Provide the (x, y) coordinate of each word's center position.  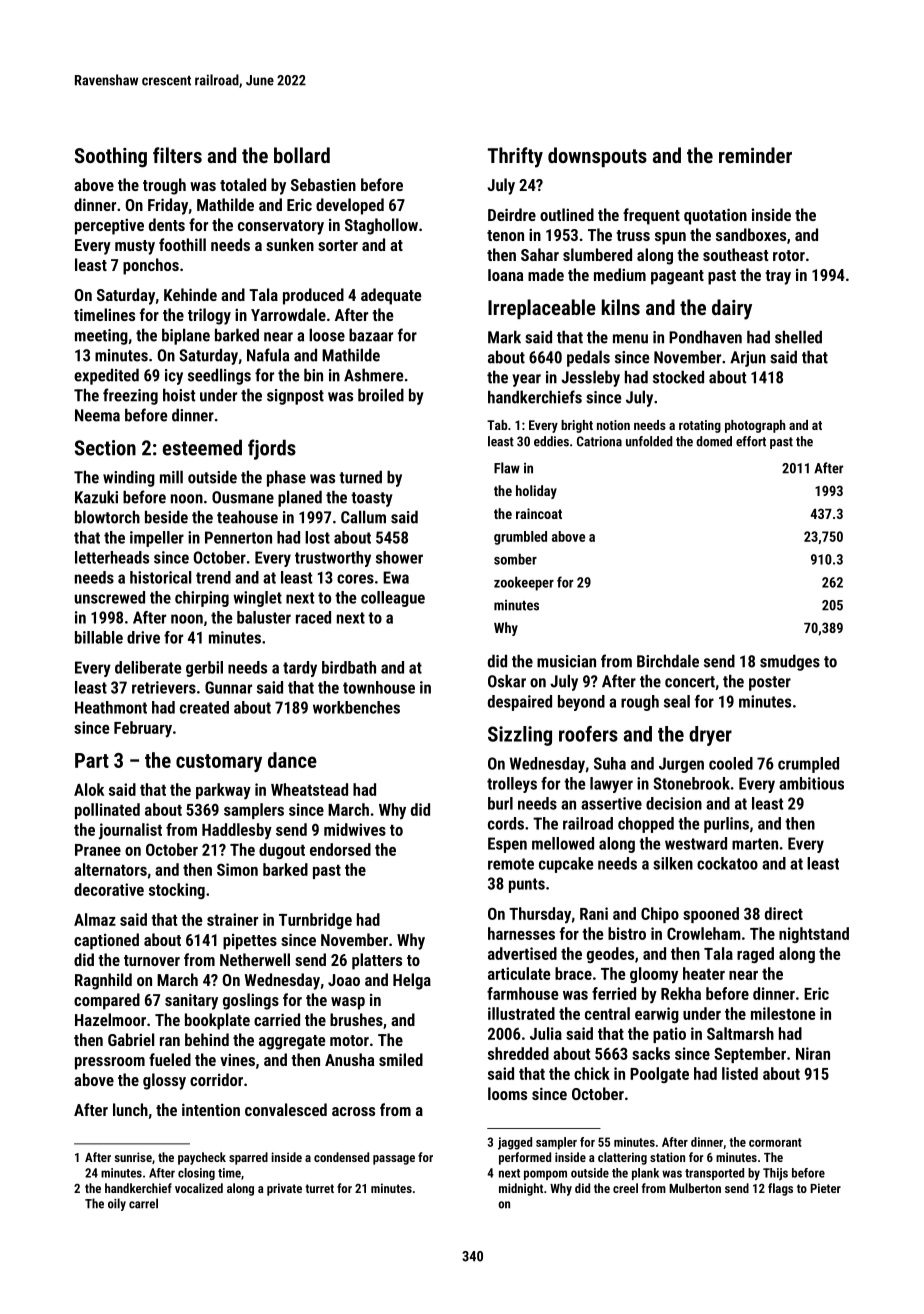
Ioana (505, 275)
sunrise (133, 1157)
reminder (755, 155)
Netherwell (255, 959)
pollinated (107, 811)
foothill (182, 244)
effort (751, 441)
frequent (651, 216)
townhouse (379, 687)
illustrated (521, 1013)
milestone (783, 1013)
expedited (106, 376)
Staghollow (381, 226)
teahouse (247, 517)
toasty (372, 499)
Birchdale (668, 661)
